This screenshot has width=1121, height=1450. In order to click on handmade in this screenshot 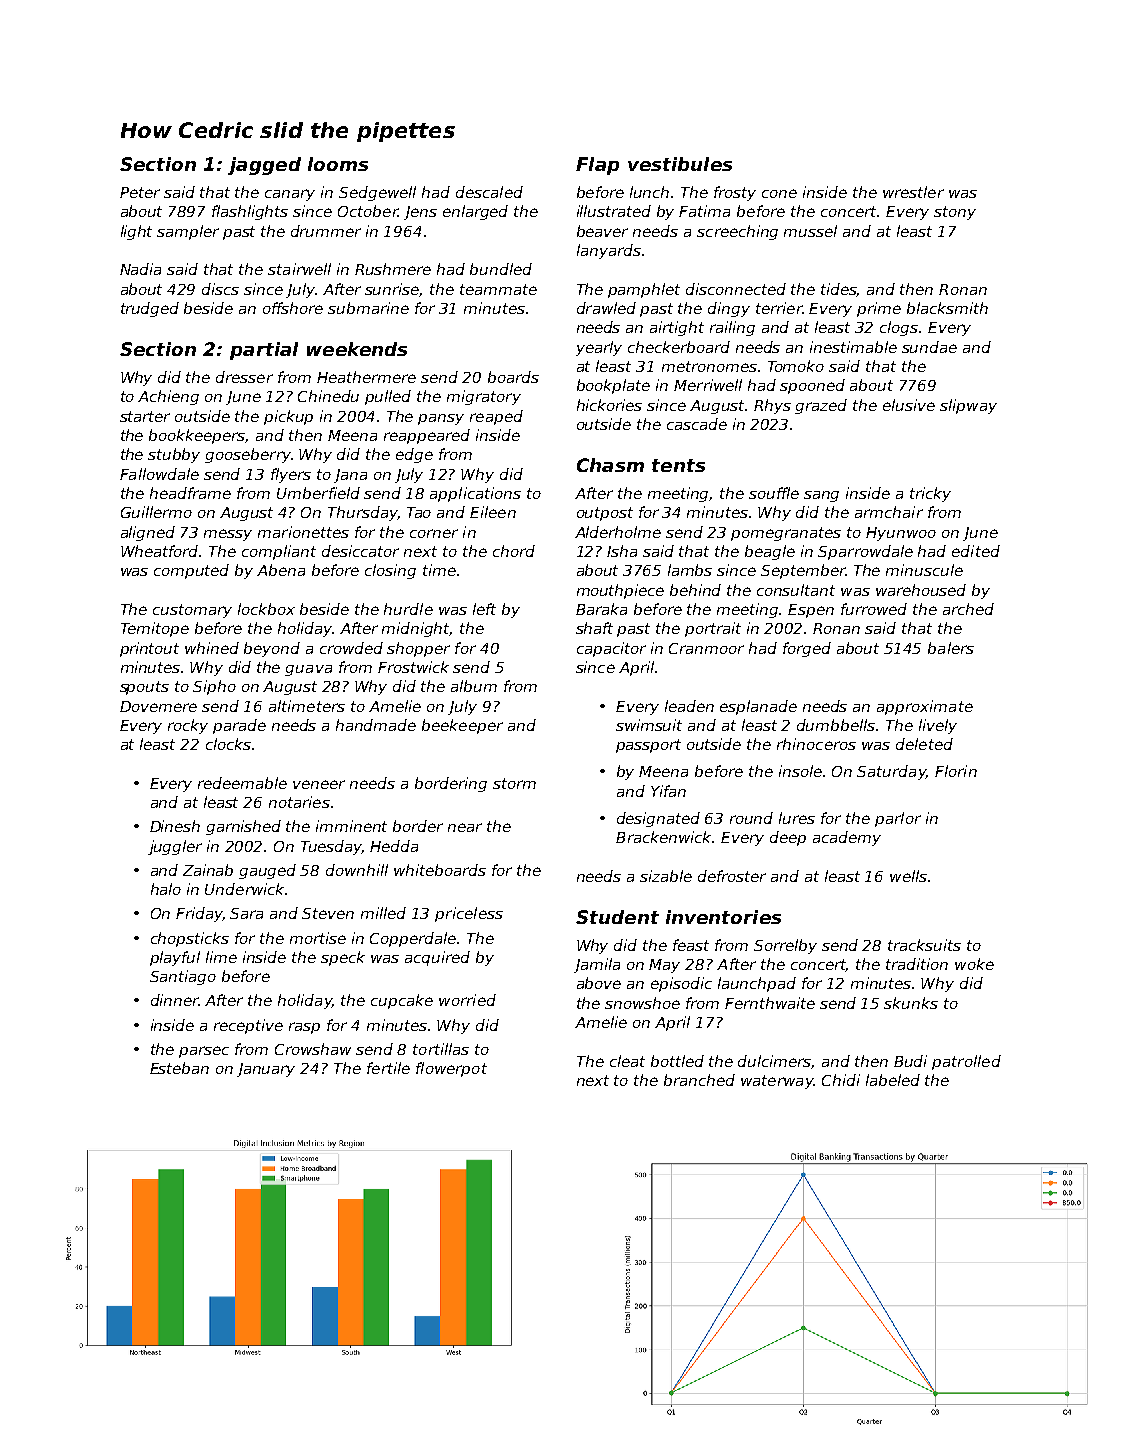, I will do `click(376, 725)`.
